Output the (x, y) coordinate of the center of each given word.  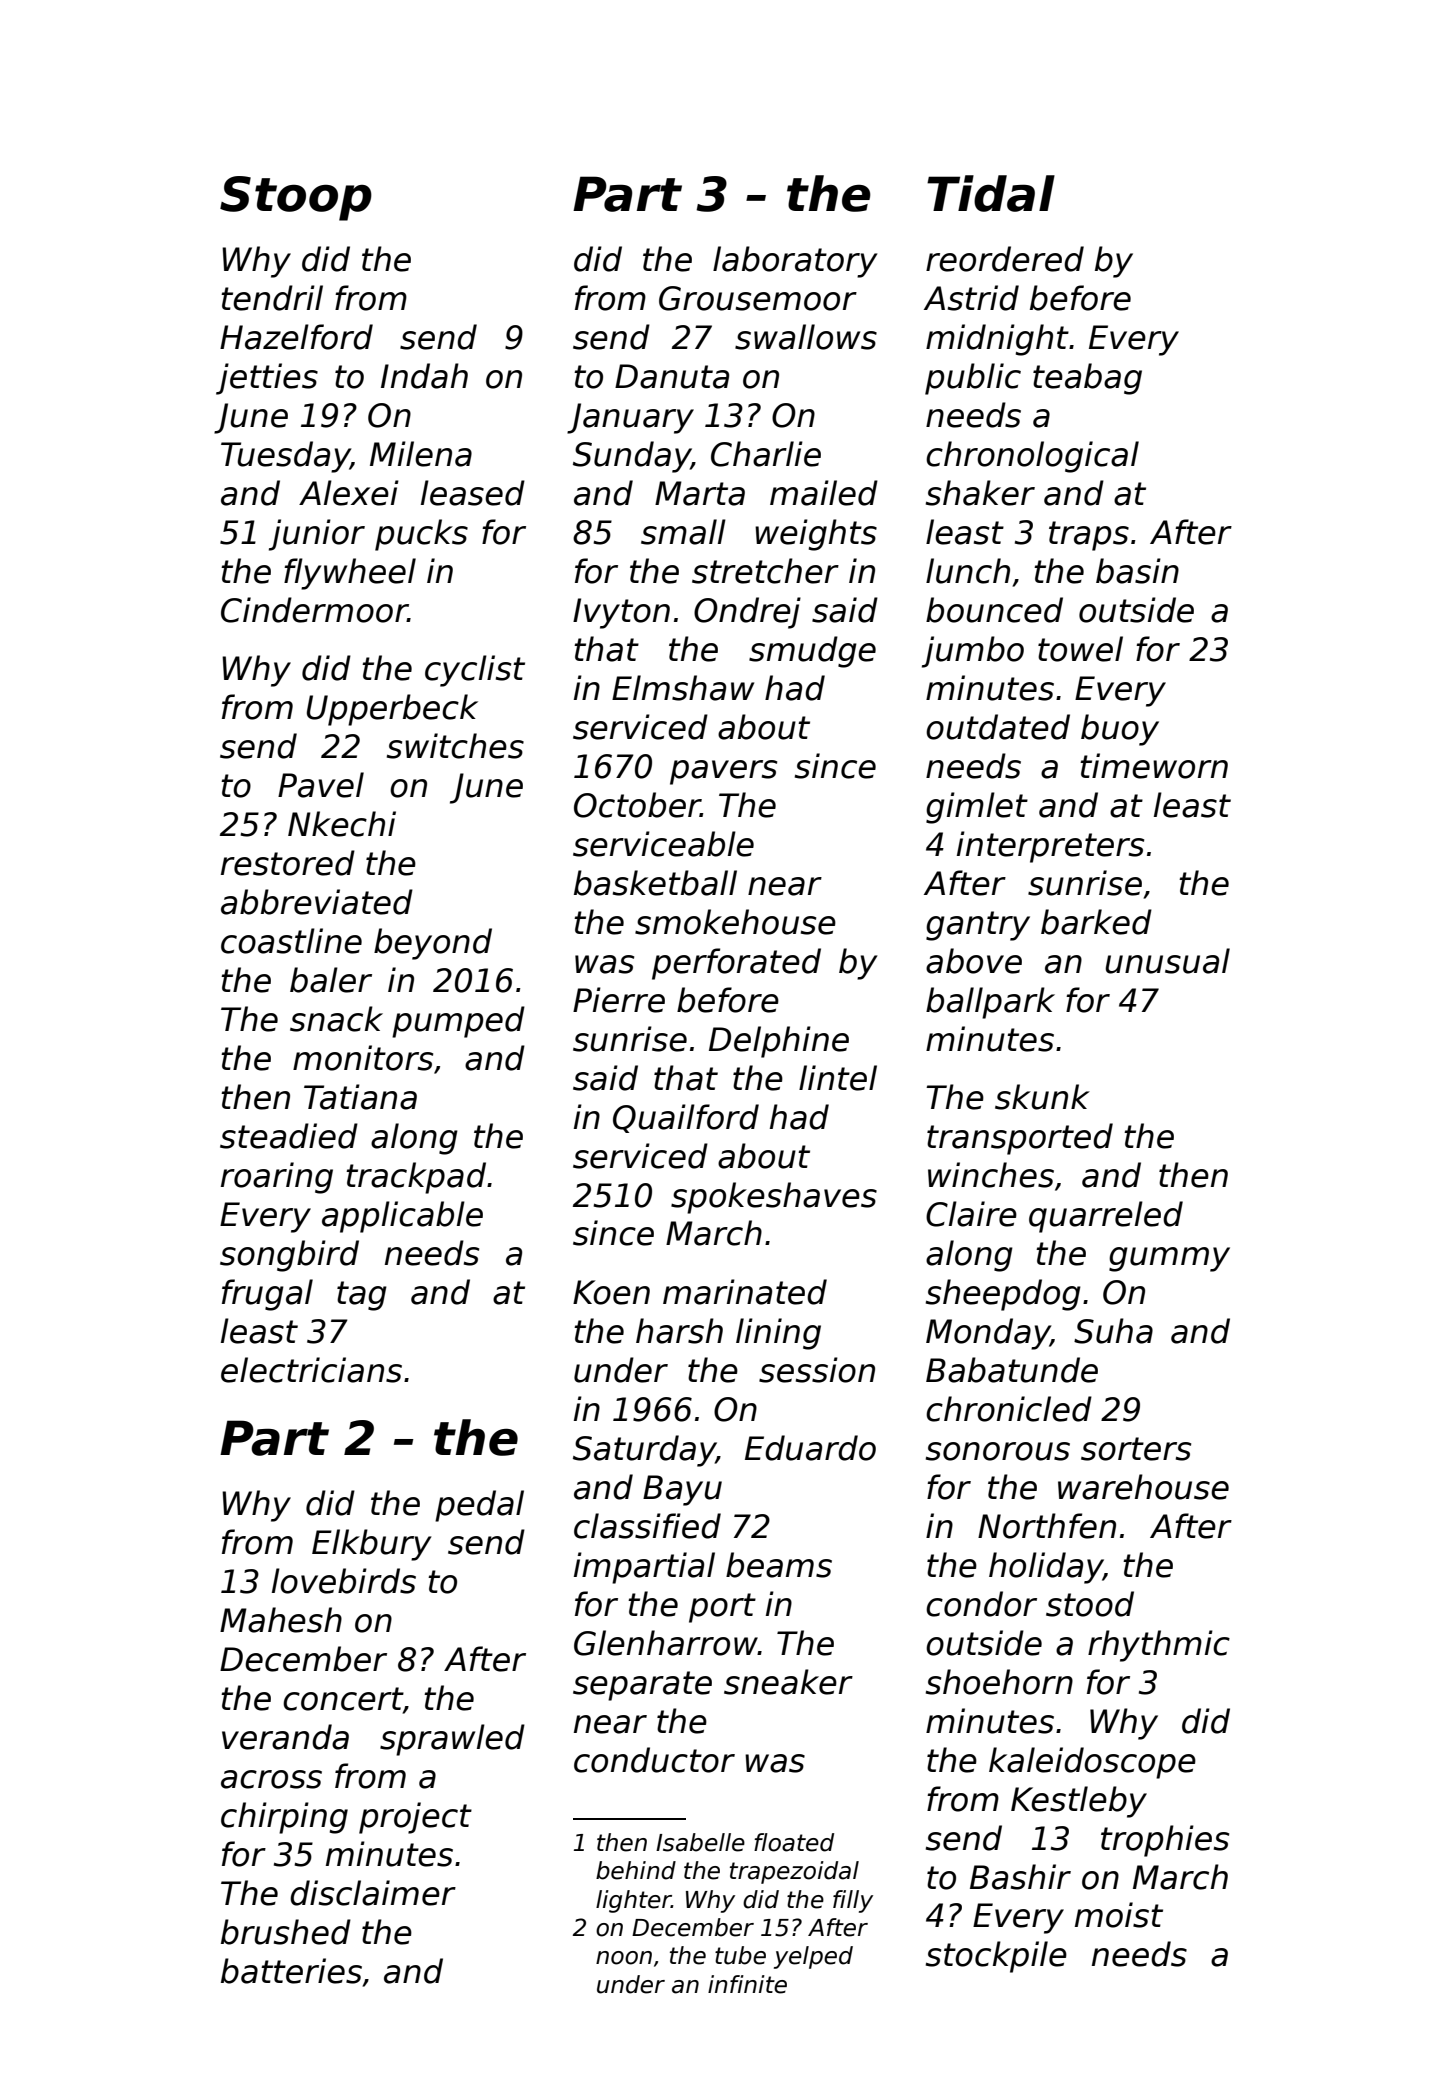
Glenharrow (666, 1643)
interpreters (1050, 847)
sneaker (788, 1682)
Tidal (991, 193)
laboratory (795, 262)
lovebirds (344, 1581)
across (271, 1779)
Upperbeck (392, 710)
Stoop (296, 198)
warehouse (1143, 1487)
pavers (723, 772)
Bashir (1020, 1877)
